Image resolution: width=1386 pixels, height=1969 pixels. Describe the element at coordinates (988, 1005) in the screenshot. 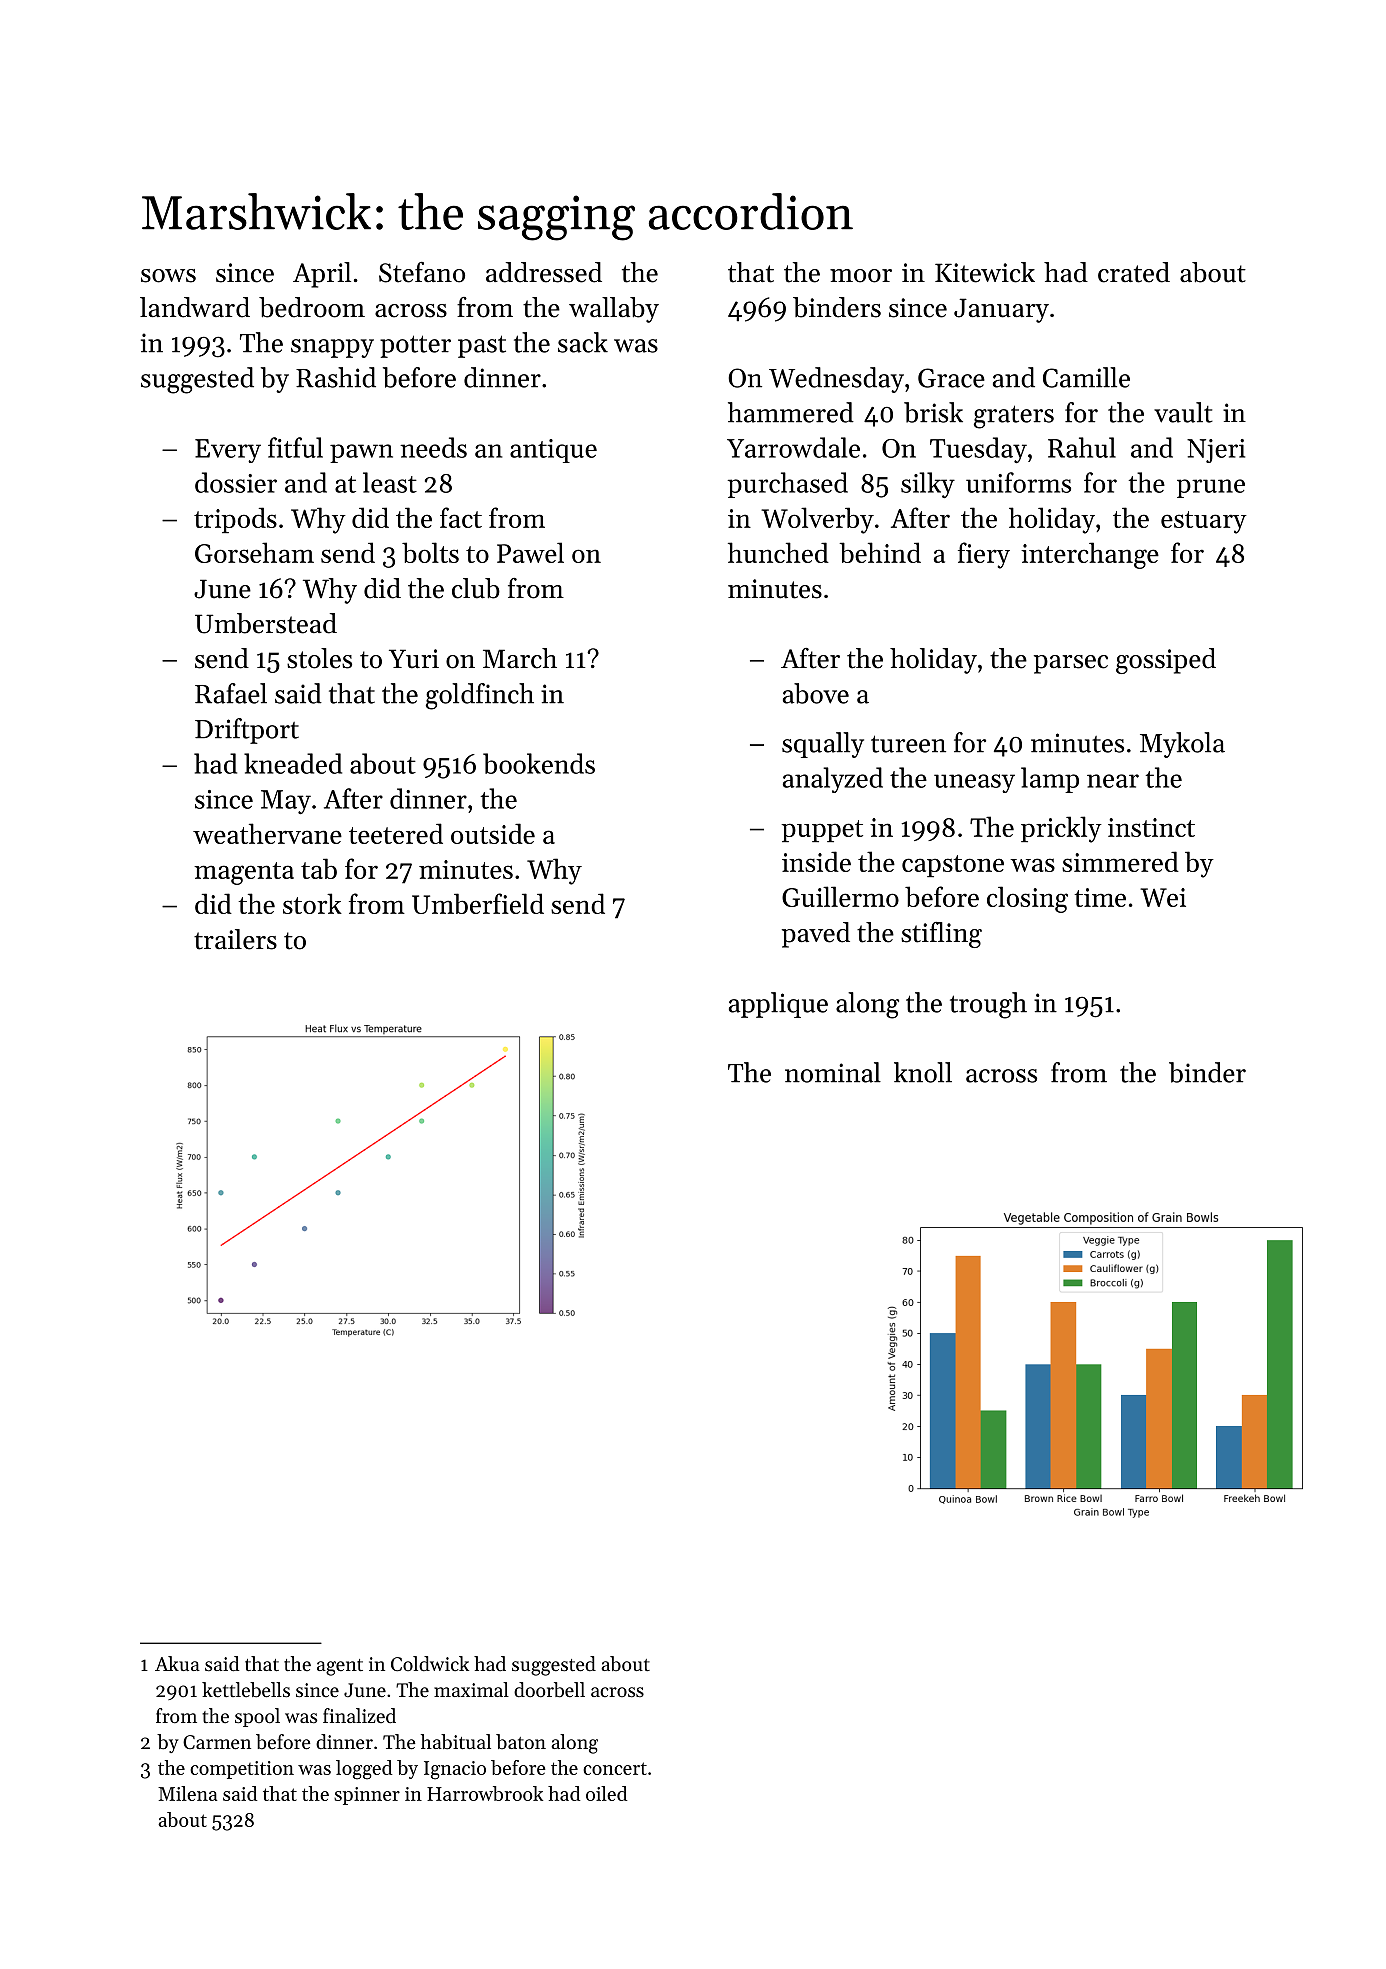

I see `trough` at that location.
